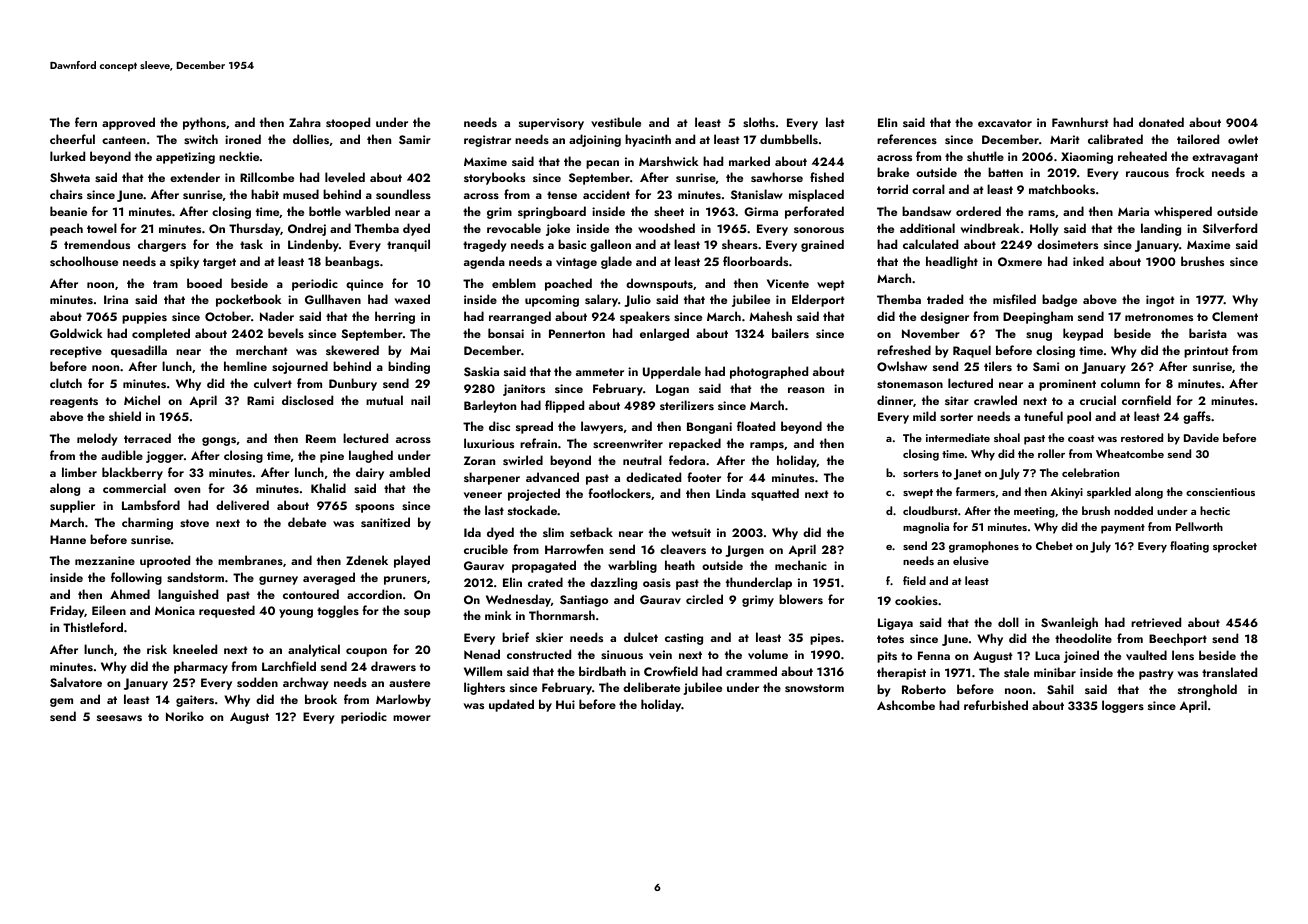 This document has width=1308, height=924. Describe the element at coordinates (1159, 317) in the document. I see `metronomes` at that location.
